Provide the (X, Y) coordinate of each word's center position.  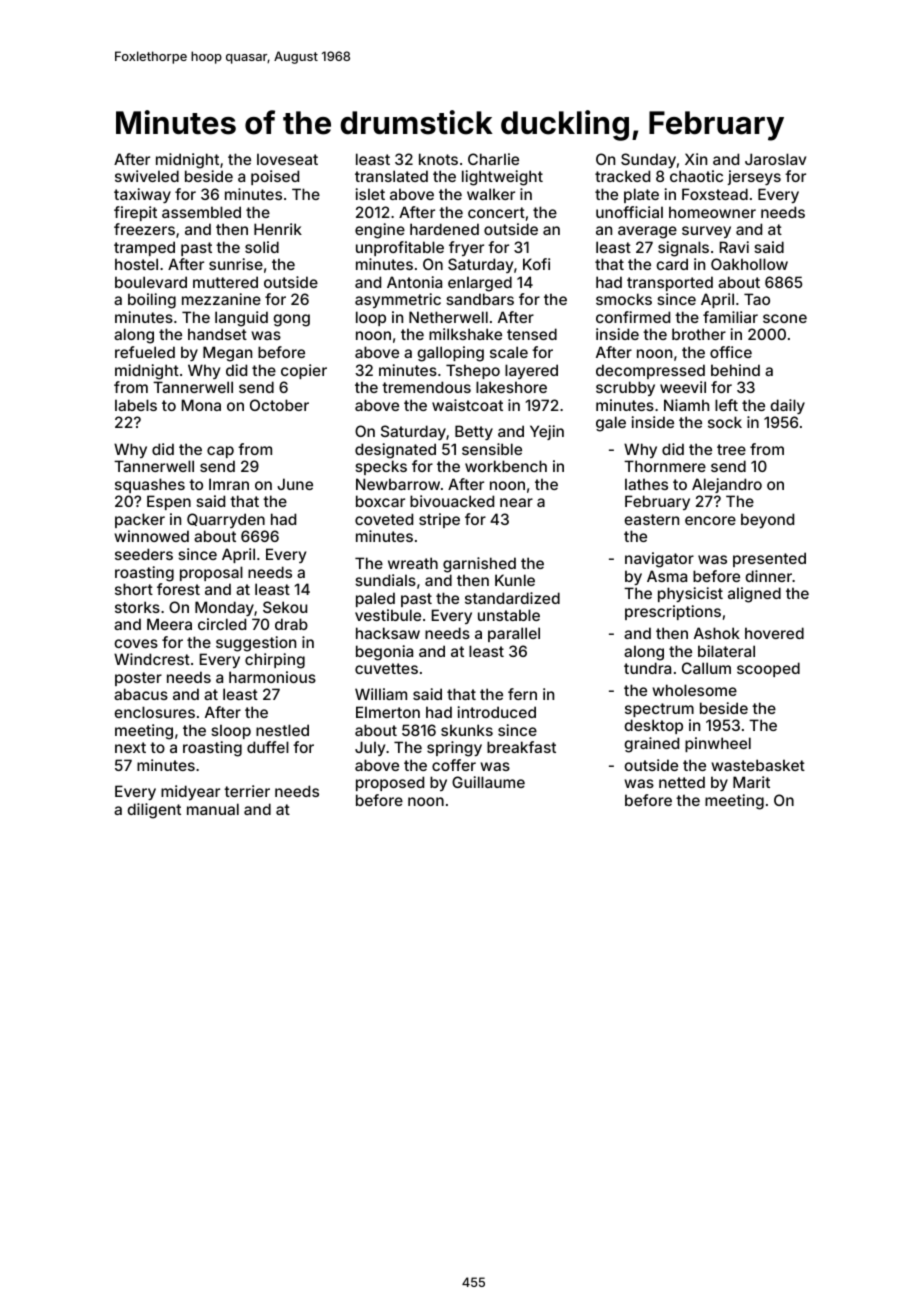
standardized (512, 598)
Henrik (278, 229)
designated (395, 451)
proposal (211, 573)
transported (670, 283)
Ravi (734, 247)
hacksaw (388, 633)
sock (725, 422)
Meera (169, 624)
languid (241, 319)
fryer (466, 248)
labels (136, 405)
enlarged (480, 284)
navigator (659, 560)
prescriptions (673, 612)
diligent (154, 811)
